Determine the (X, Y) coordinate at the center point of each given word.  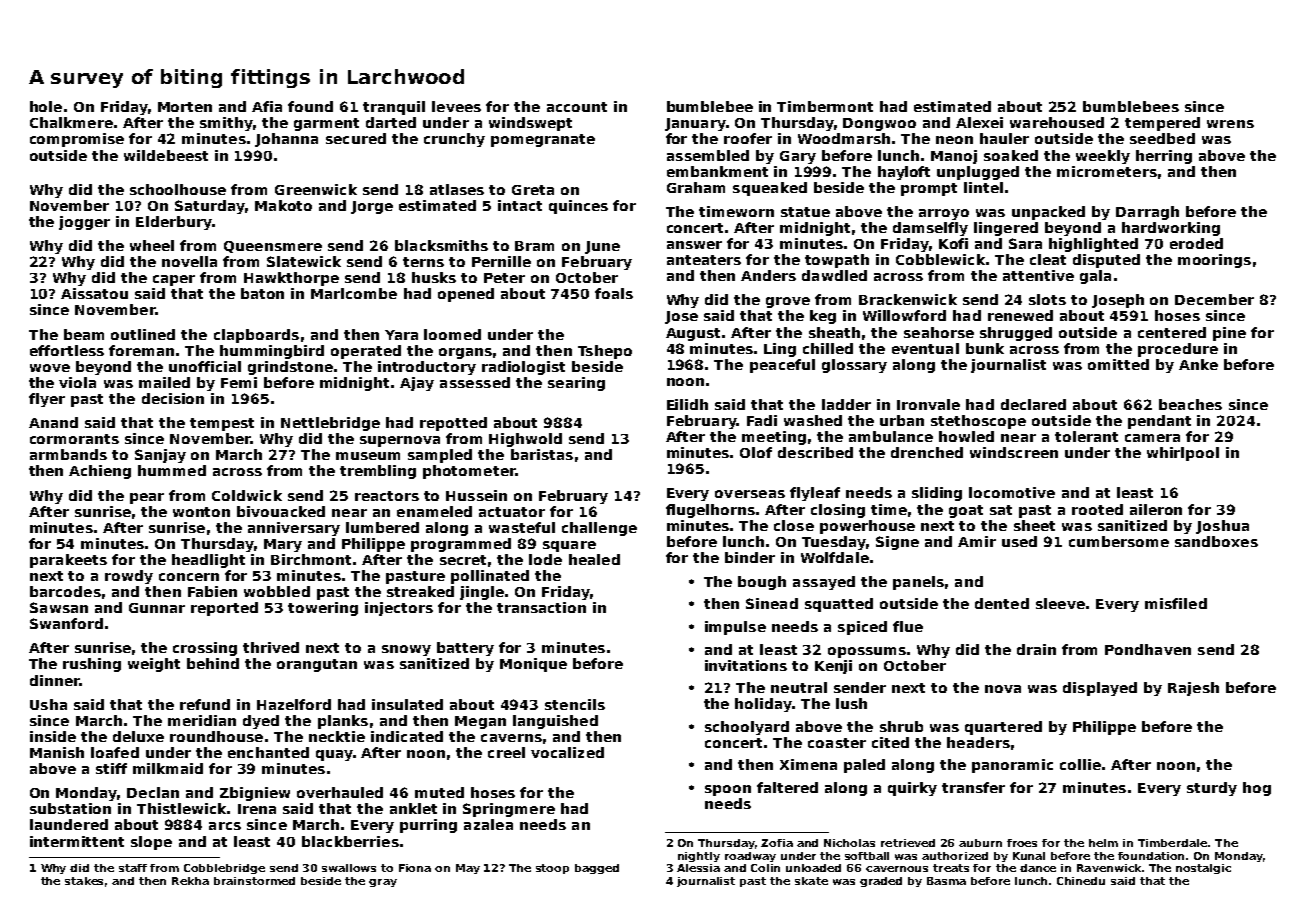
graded (881, 882)
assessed (475, 382)
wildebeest (166, 155)
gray (383, 883)
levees (456, 106)
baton (262, 293)
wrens (1230, 124)
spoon (728, 790)
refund (205, 704)
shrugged (1016, 334)
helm (1103, 843)
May (468, 869)
